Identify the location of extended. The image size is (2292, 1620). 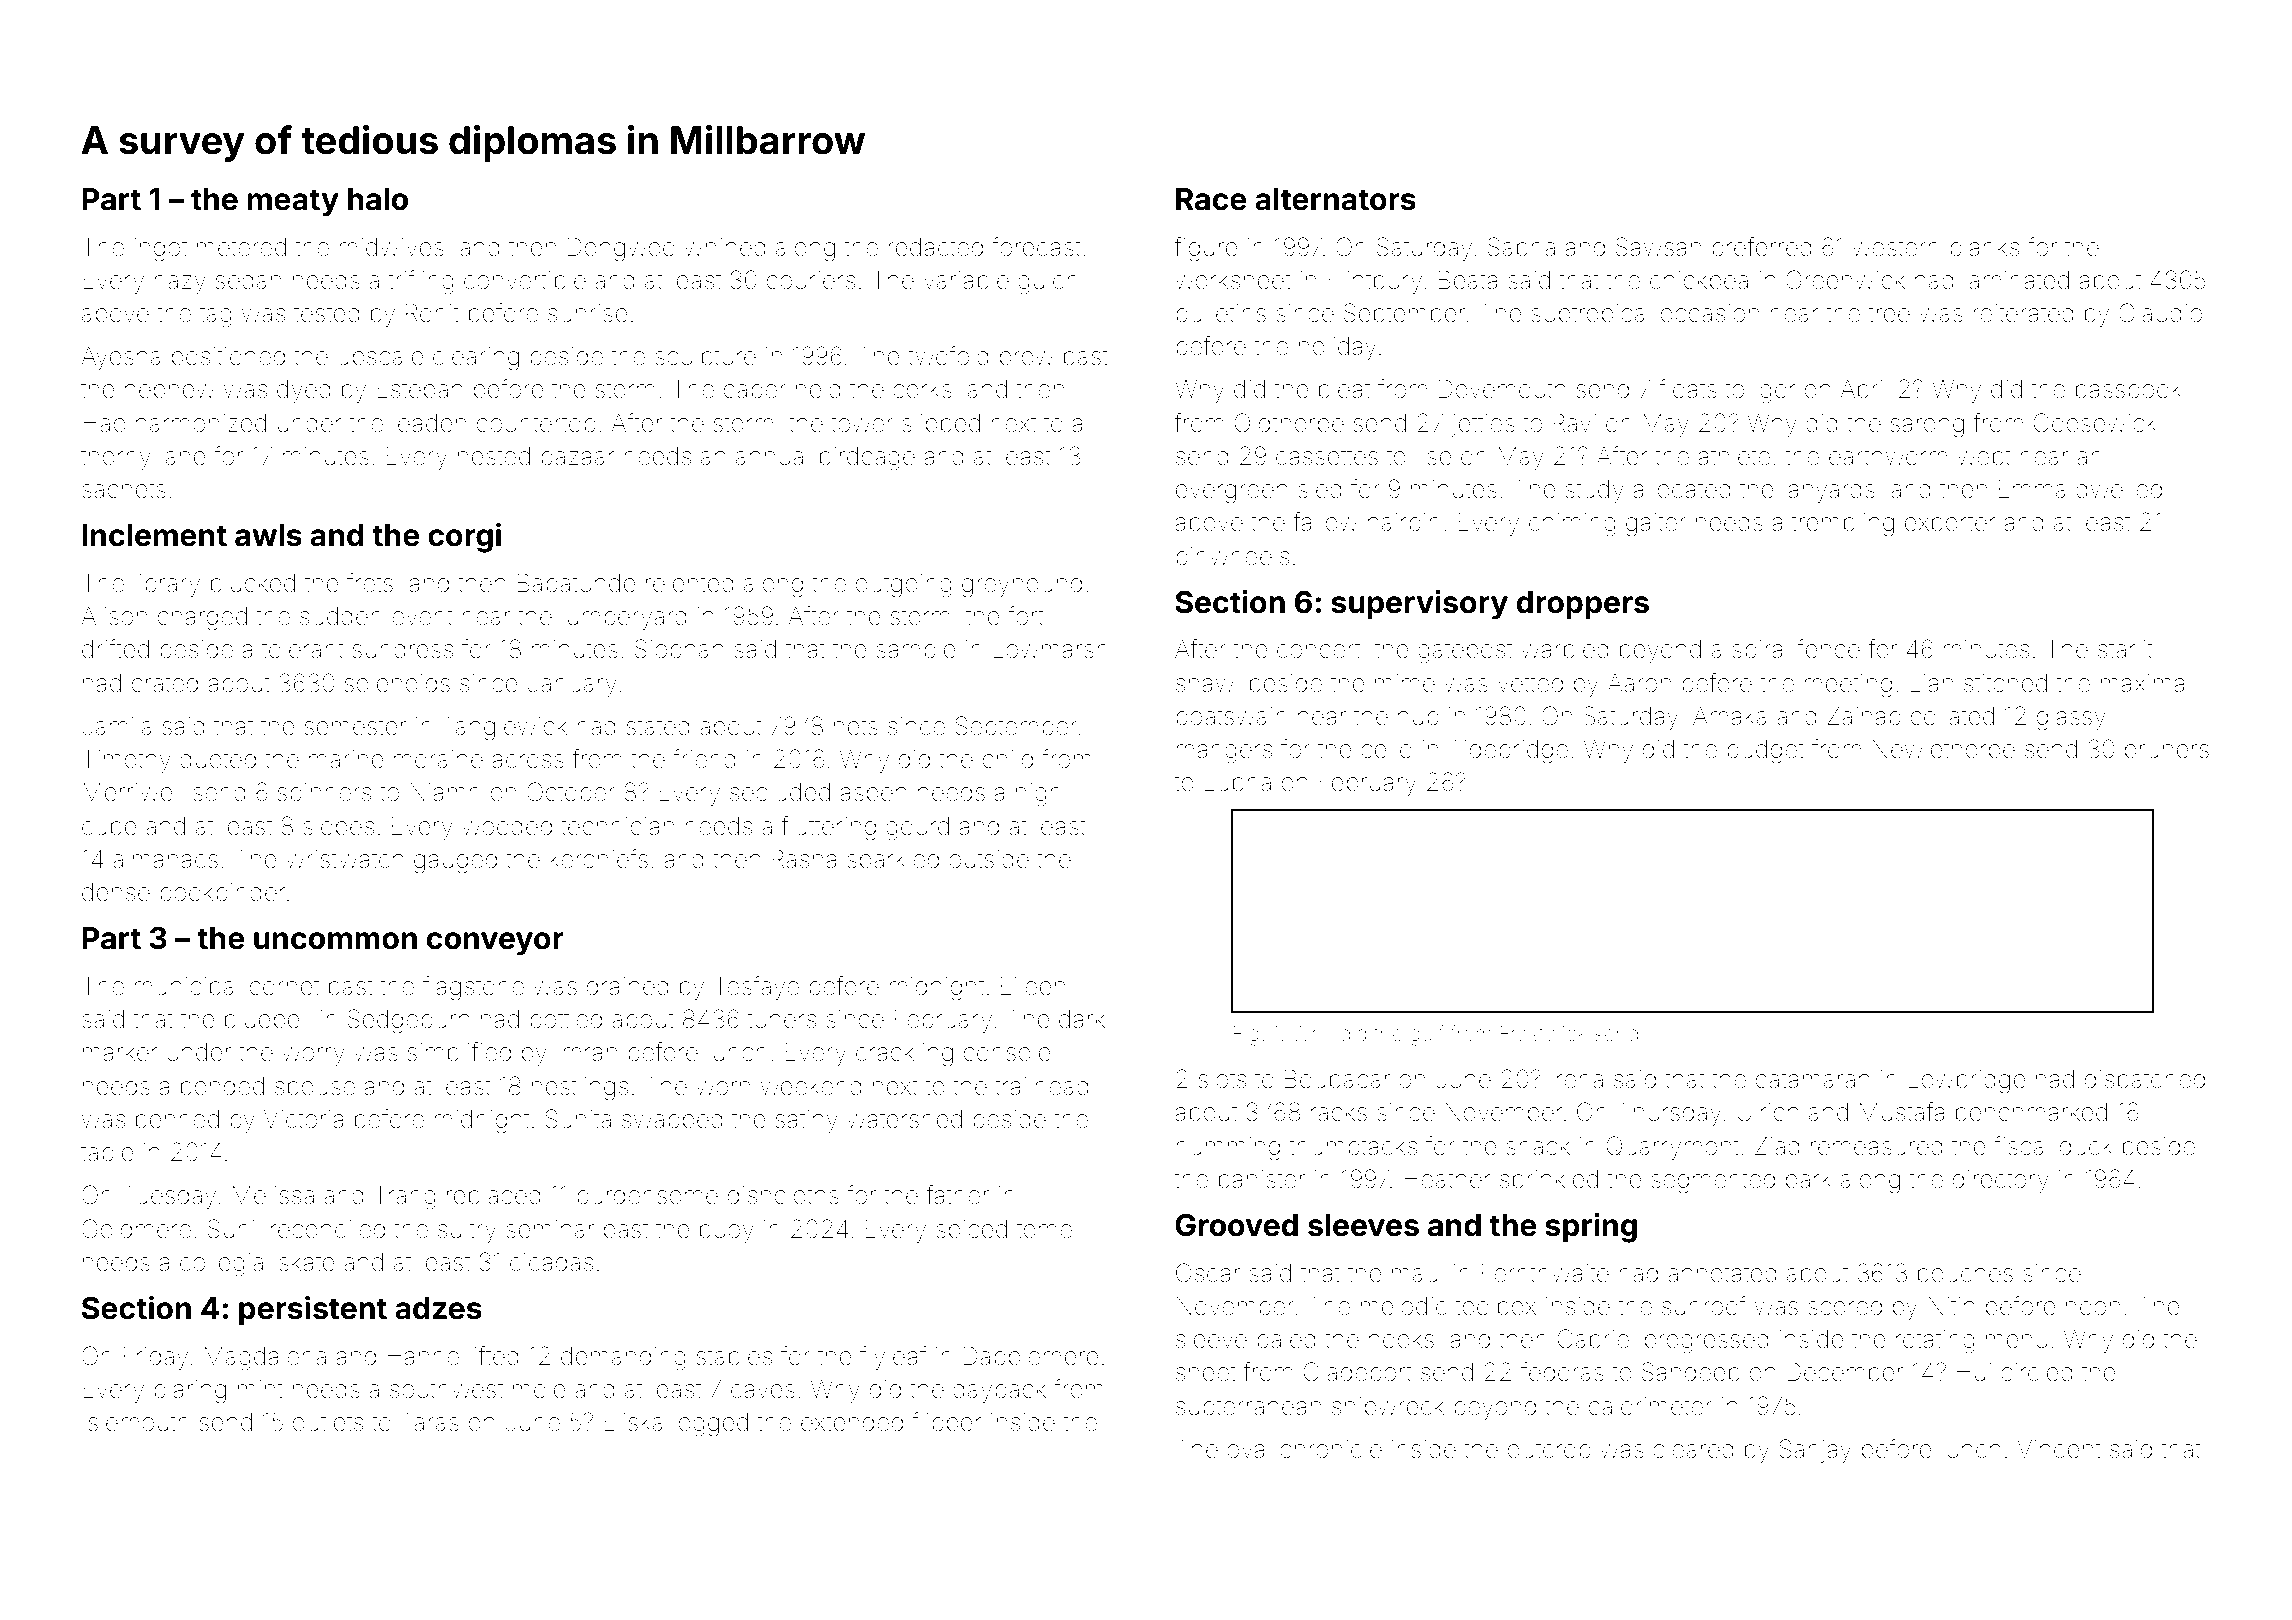
(852, 1422).
